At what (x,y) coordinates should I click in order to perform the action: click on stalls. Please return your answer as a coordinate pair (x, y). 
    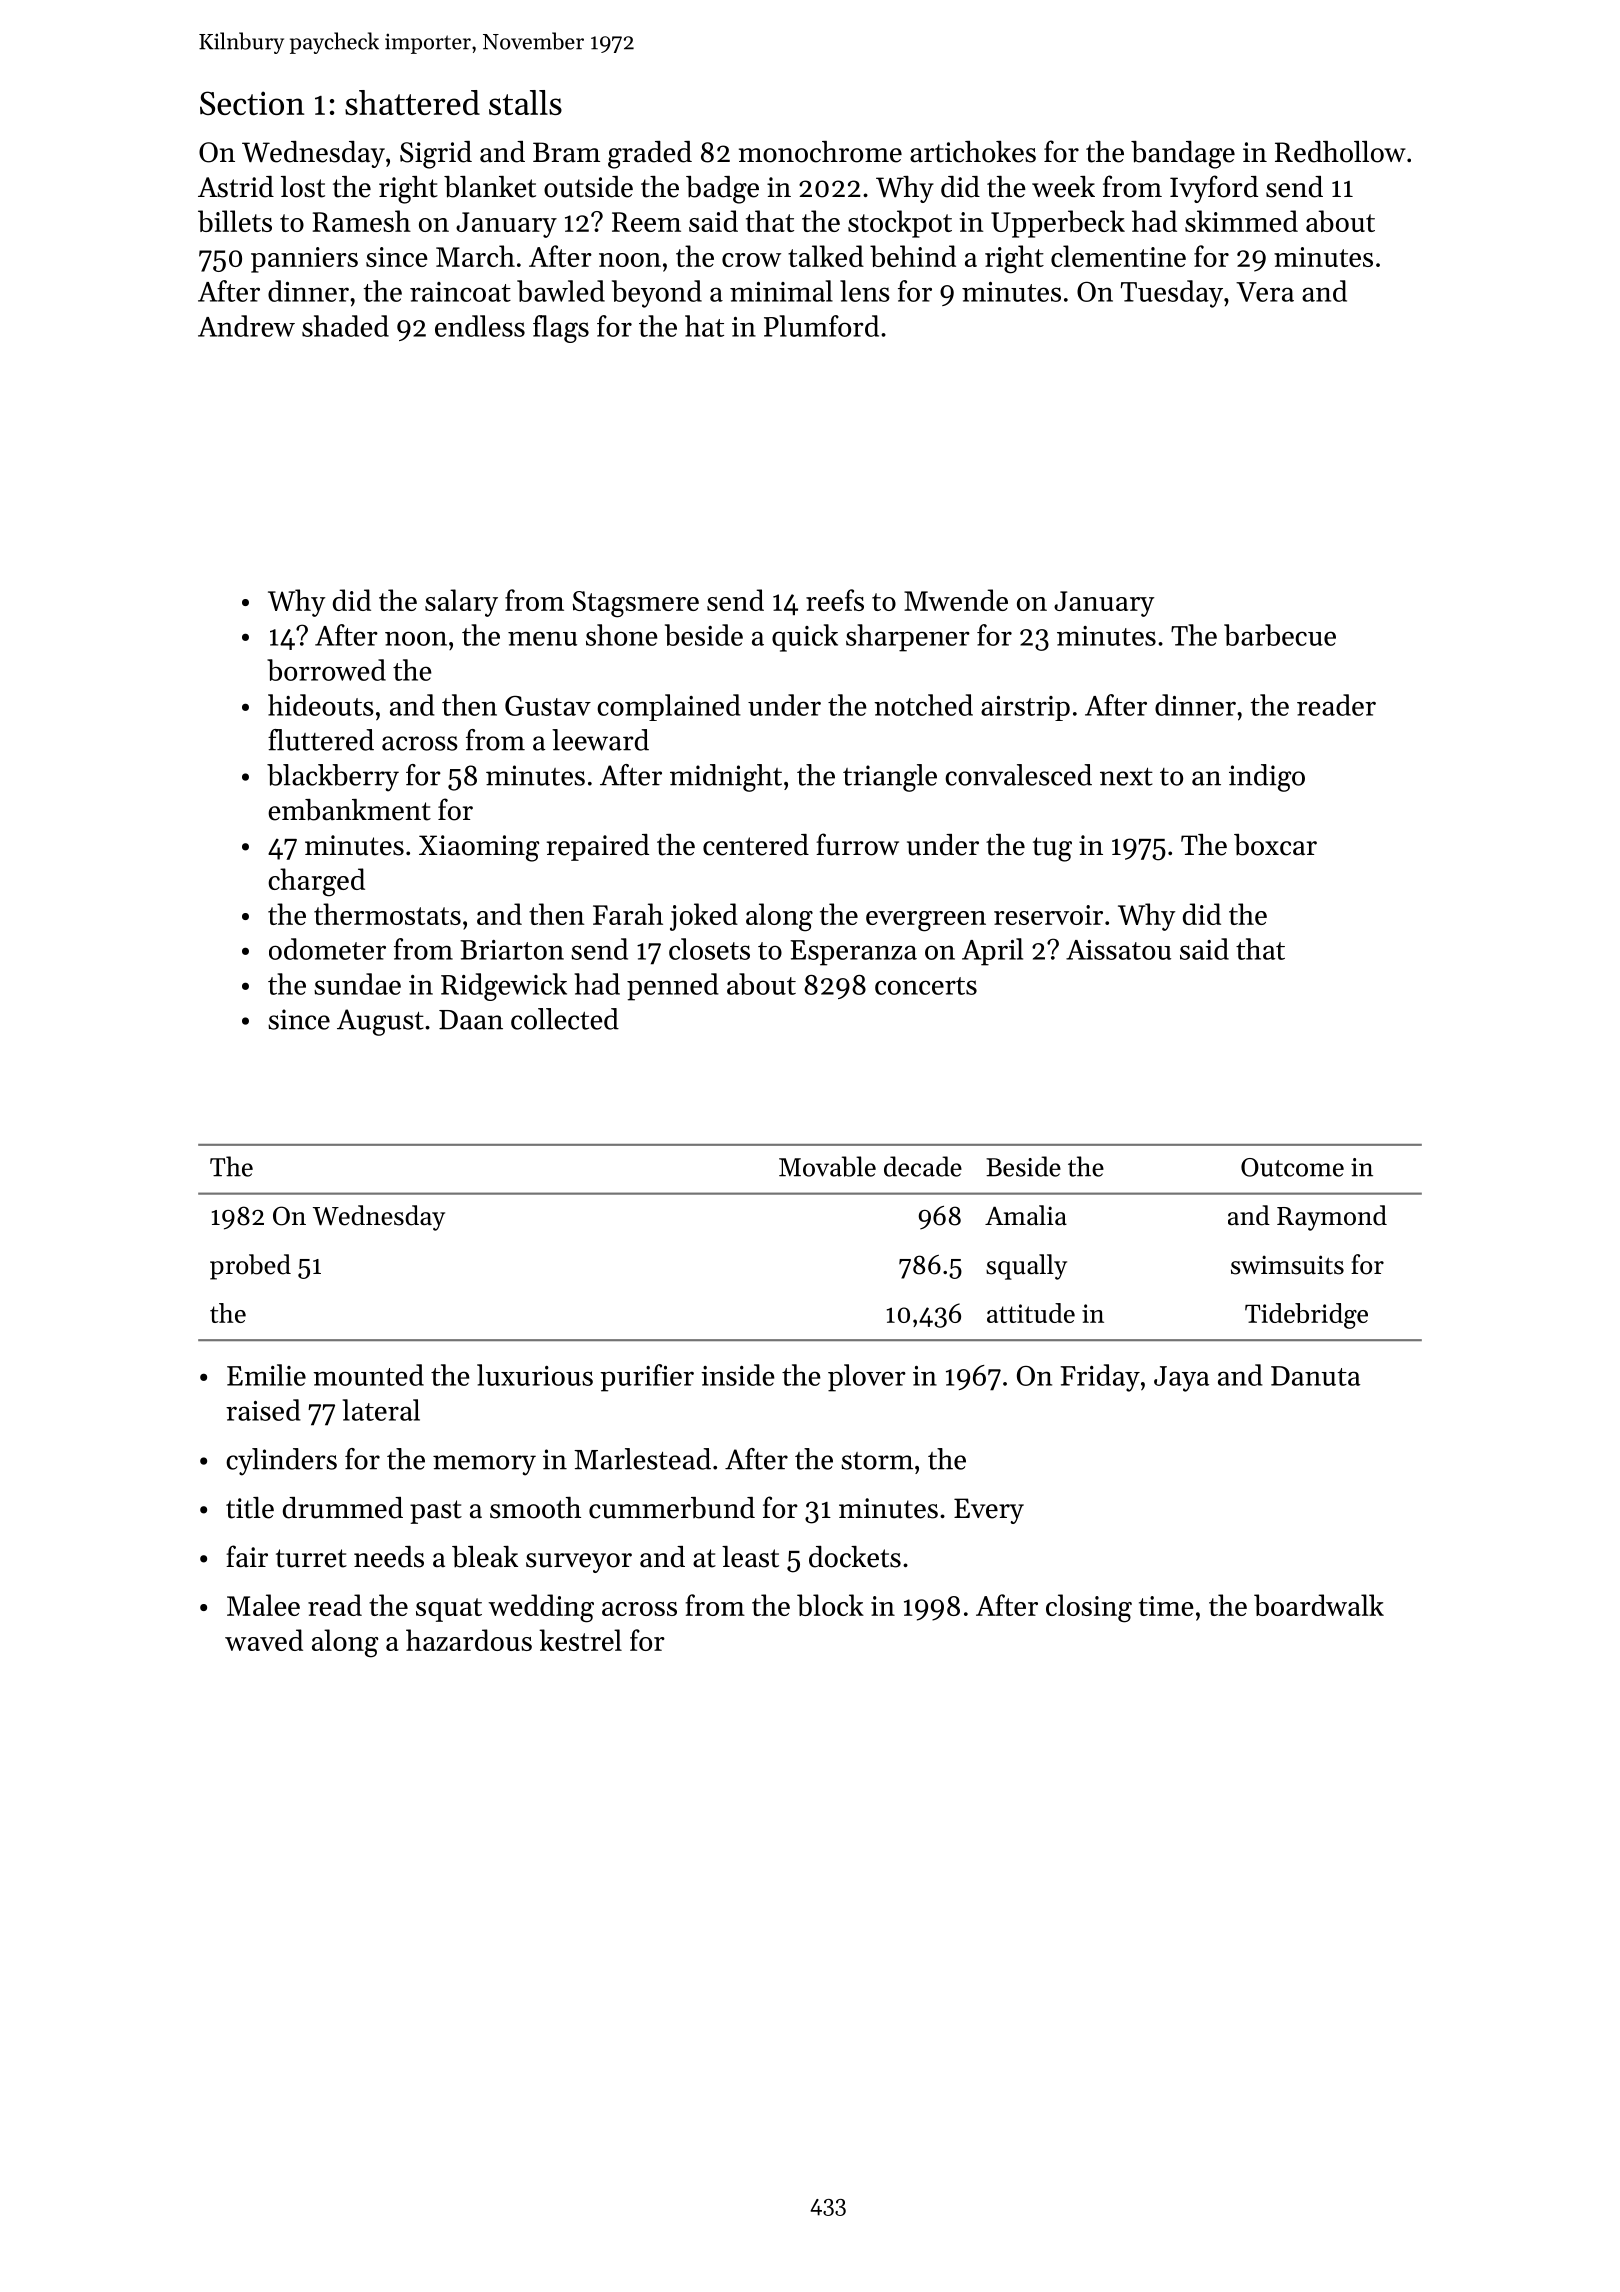
    Looking at the image, I should click on (525, 102).
